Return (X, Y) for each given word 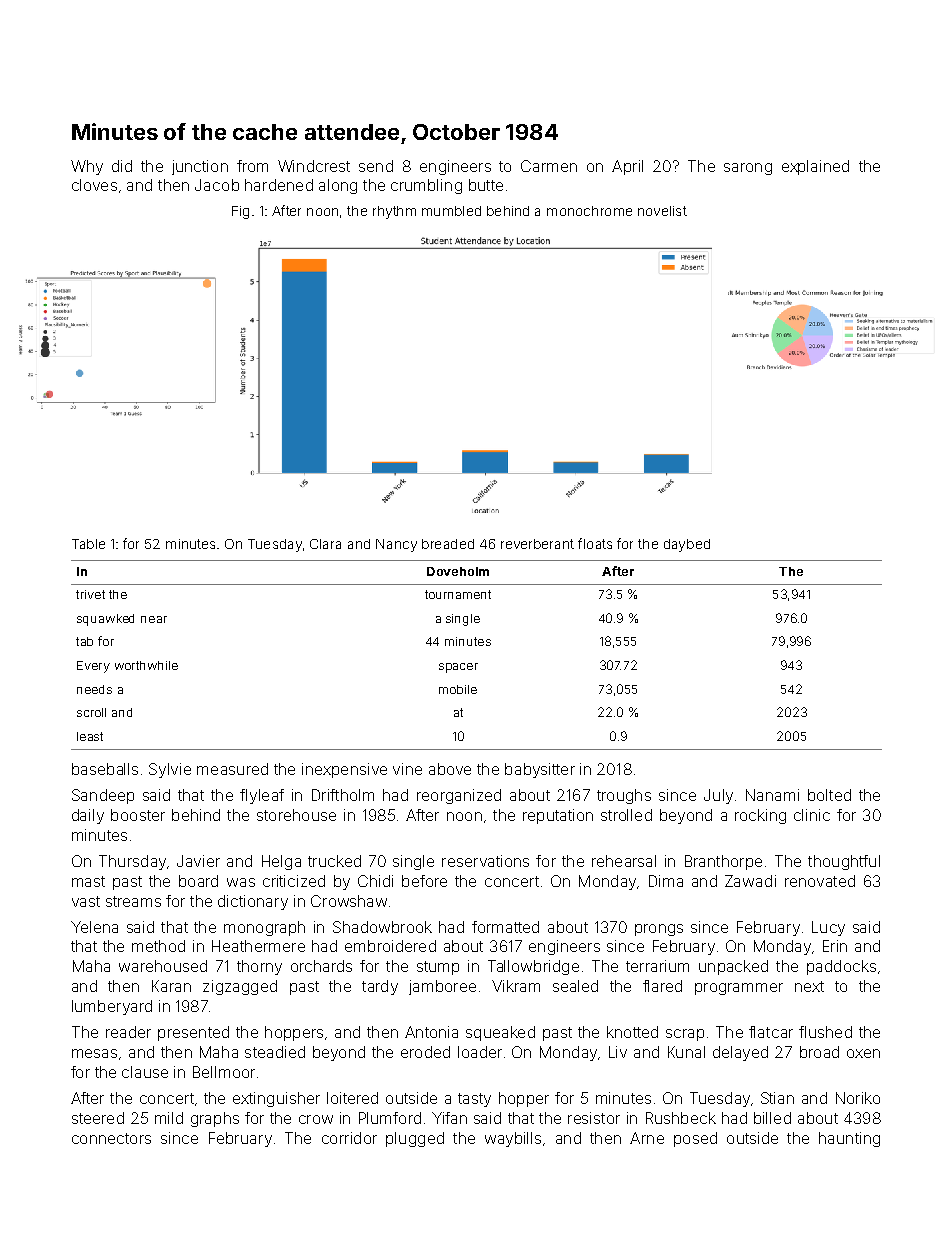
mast (88, 881)
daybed (687, 545)
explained (815, 167)
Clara (325, 544)
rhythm (394, 212)
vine (407, 769)
